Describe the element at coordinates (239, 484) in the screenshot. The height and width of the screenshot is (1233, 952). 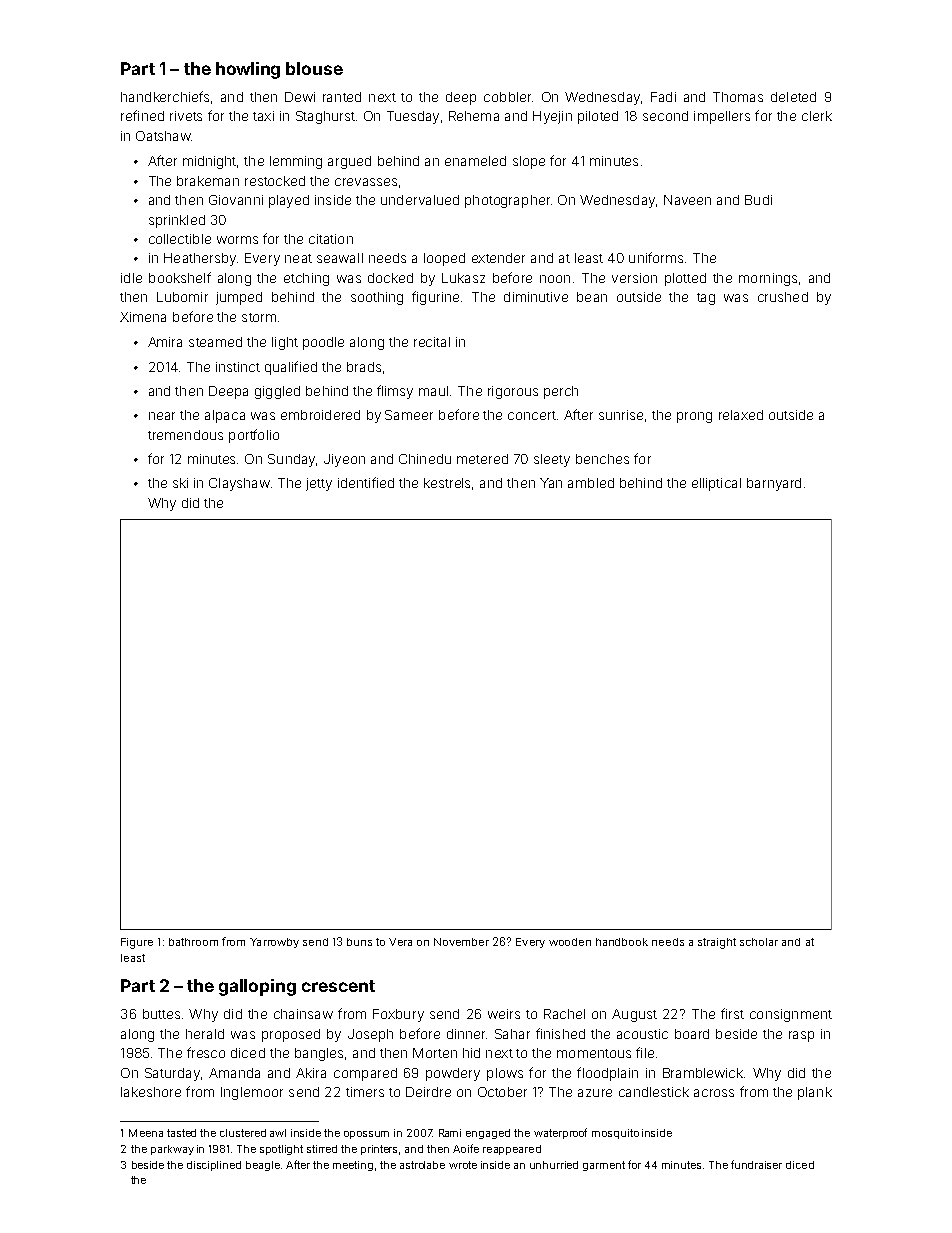
I see `Clayshaw` at that location.
